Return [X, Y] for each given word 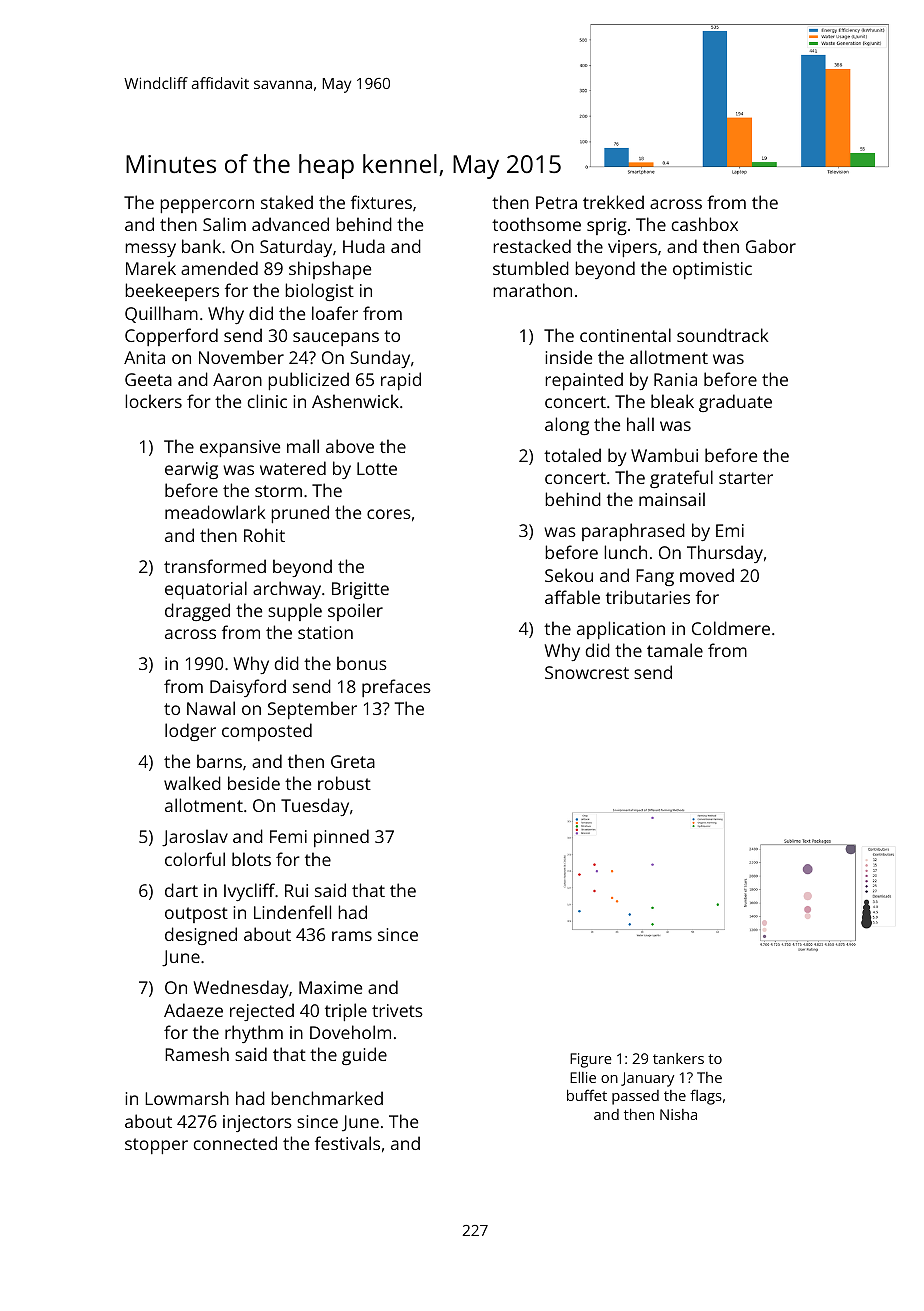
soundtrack [722, 335]
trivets [397, 1010]
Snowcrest [587, 672]
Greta [353, 761]
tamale [675, 650]
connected [235, 1143]
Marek [151, 268]
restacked [532, 246]
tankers [678, 1058]
